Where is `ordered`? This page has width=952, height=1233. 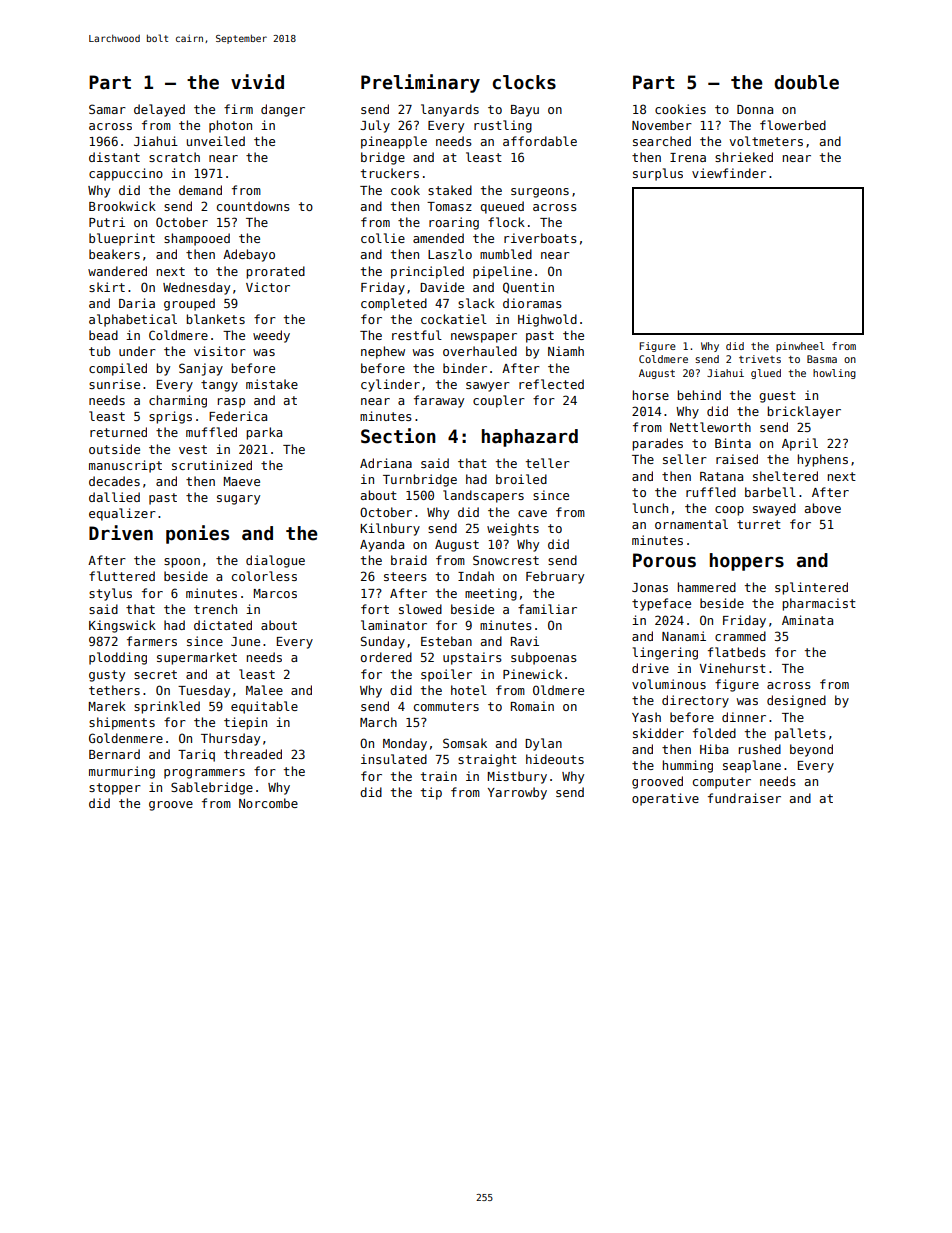
ordered is located at coordinates (386, 657).
